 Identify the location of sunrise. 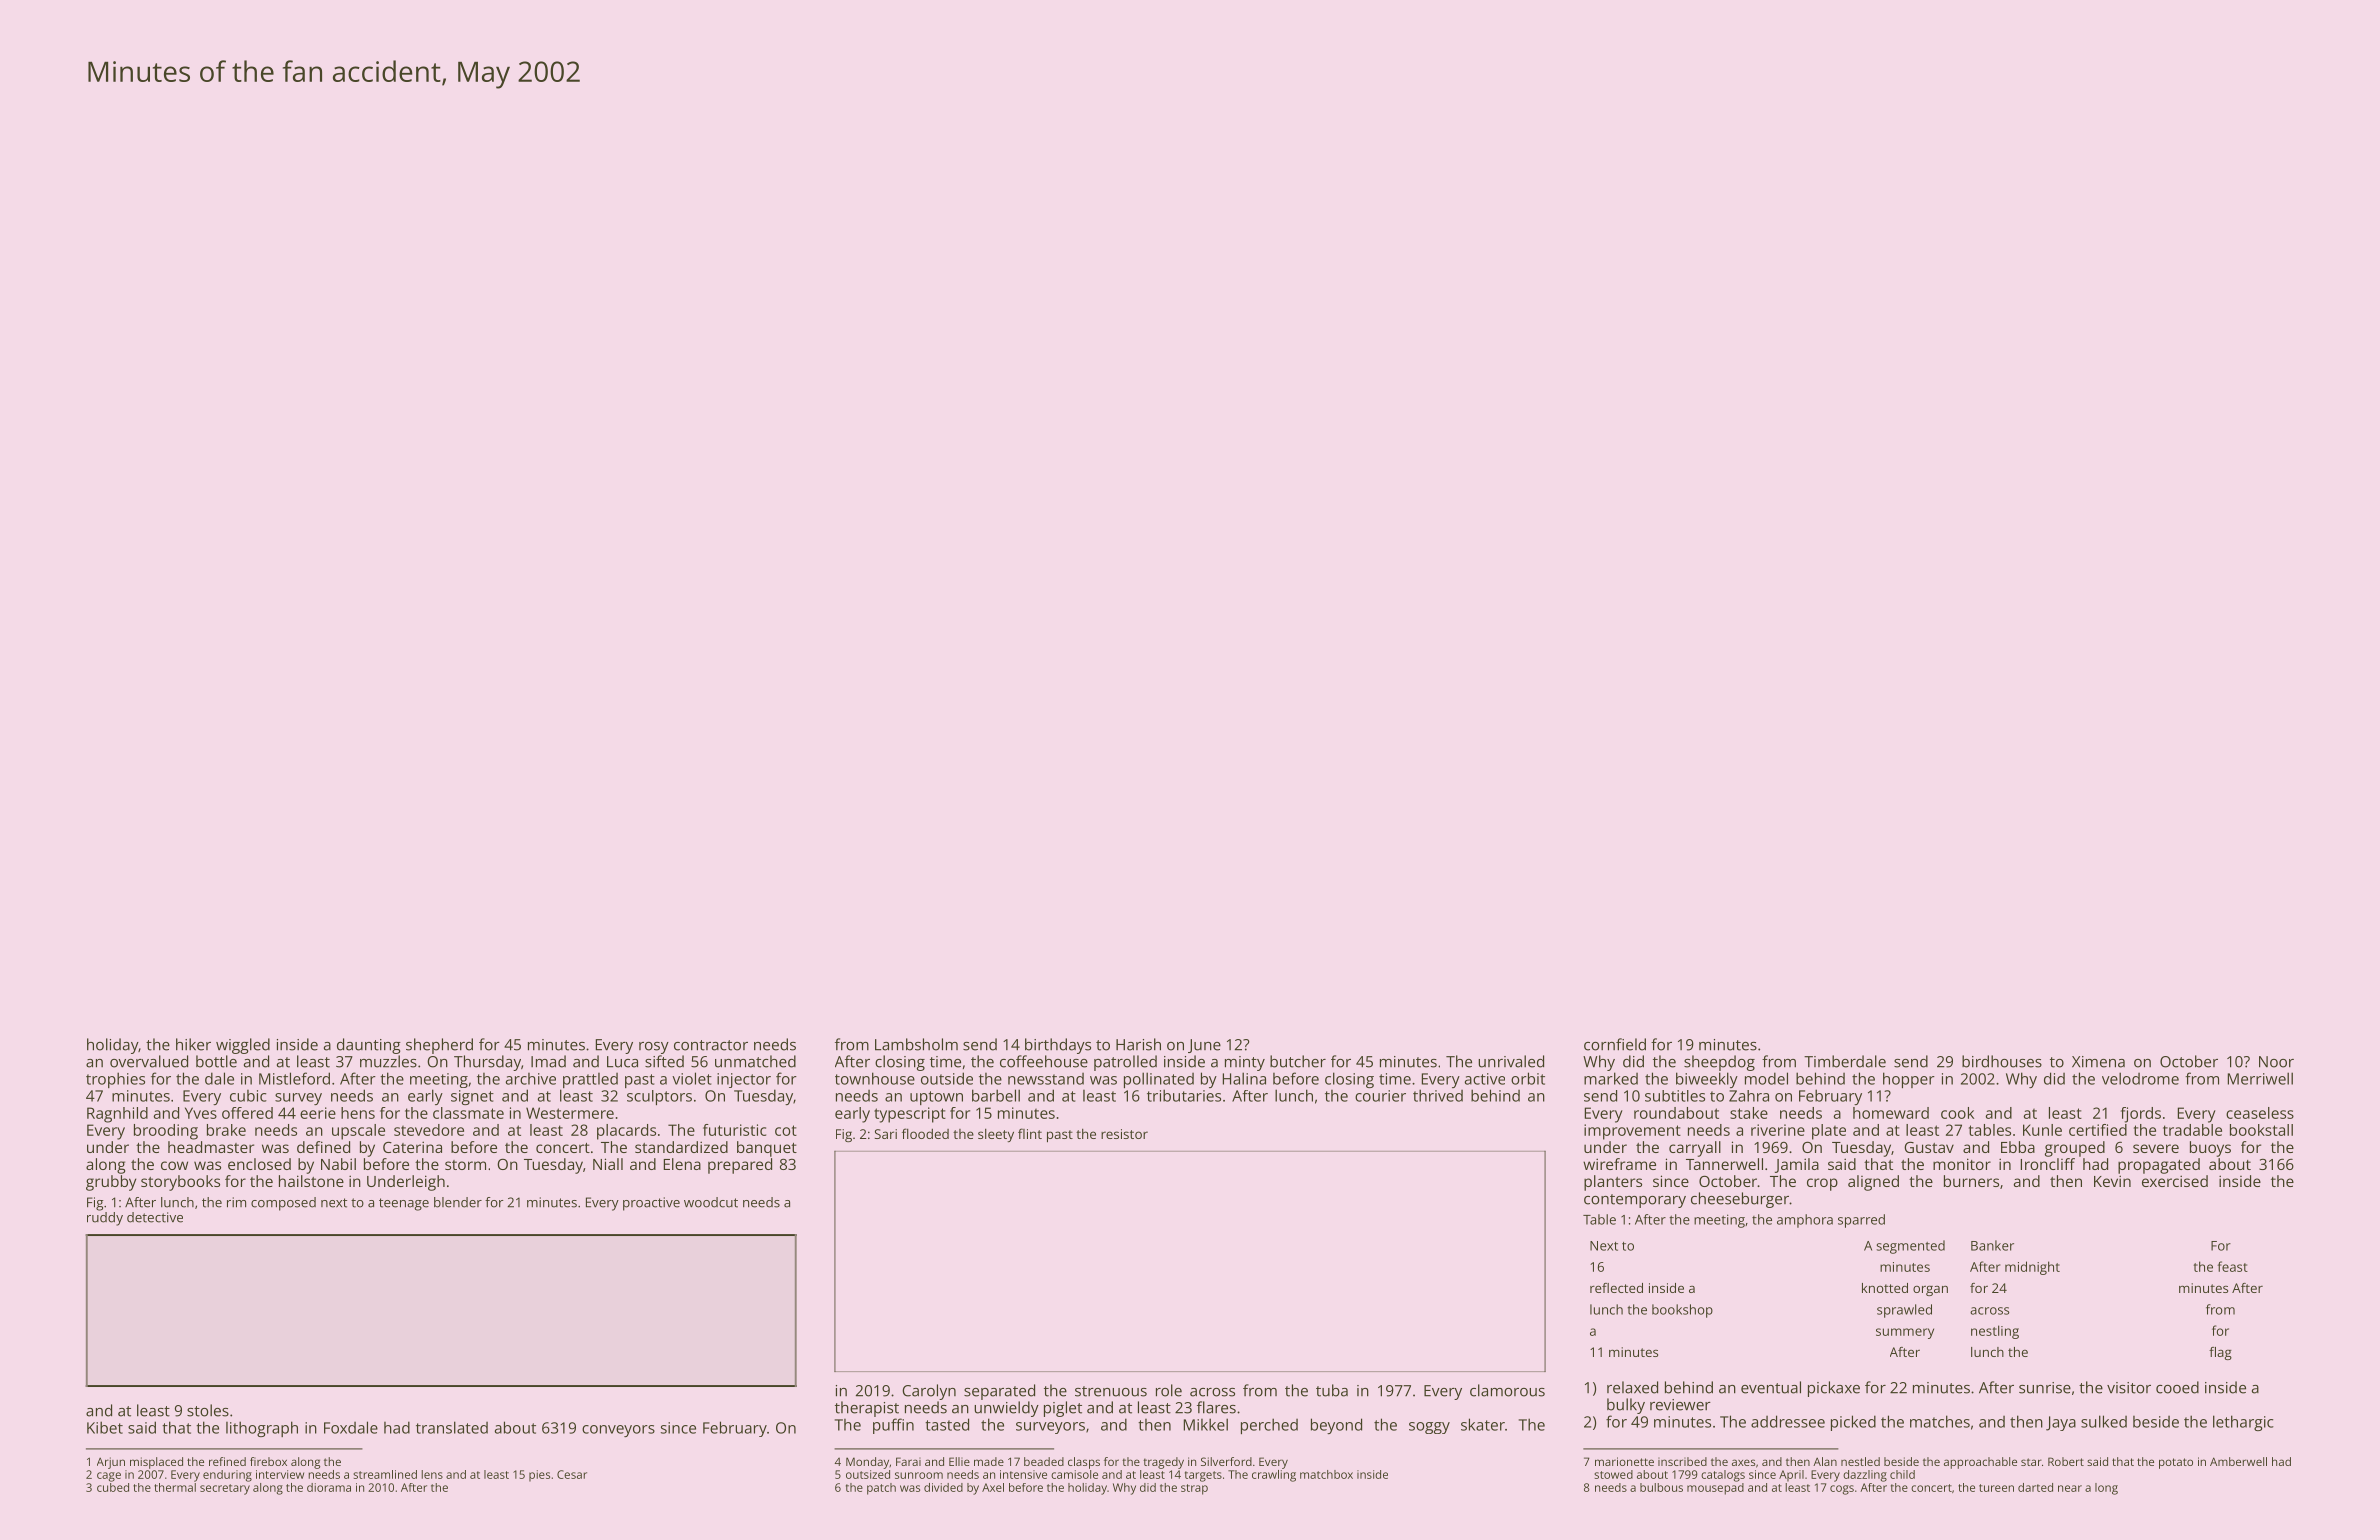
(2045, 1388).
